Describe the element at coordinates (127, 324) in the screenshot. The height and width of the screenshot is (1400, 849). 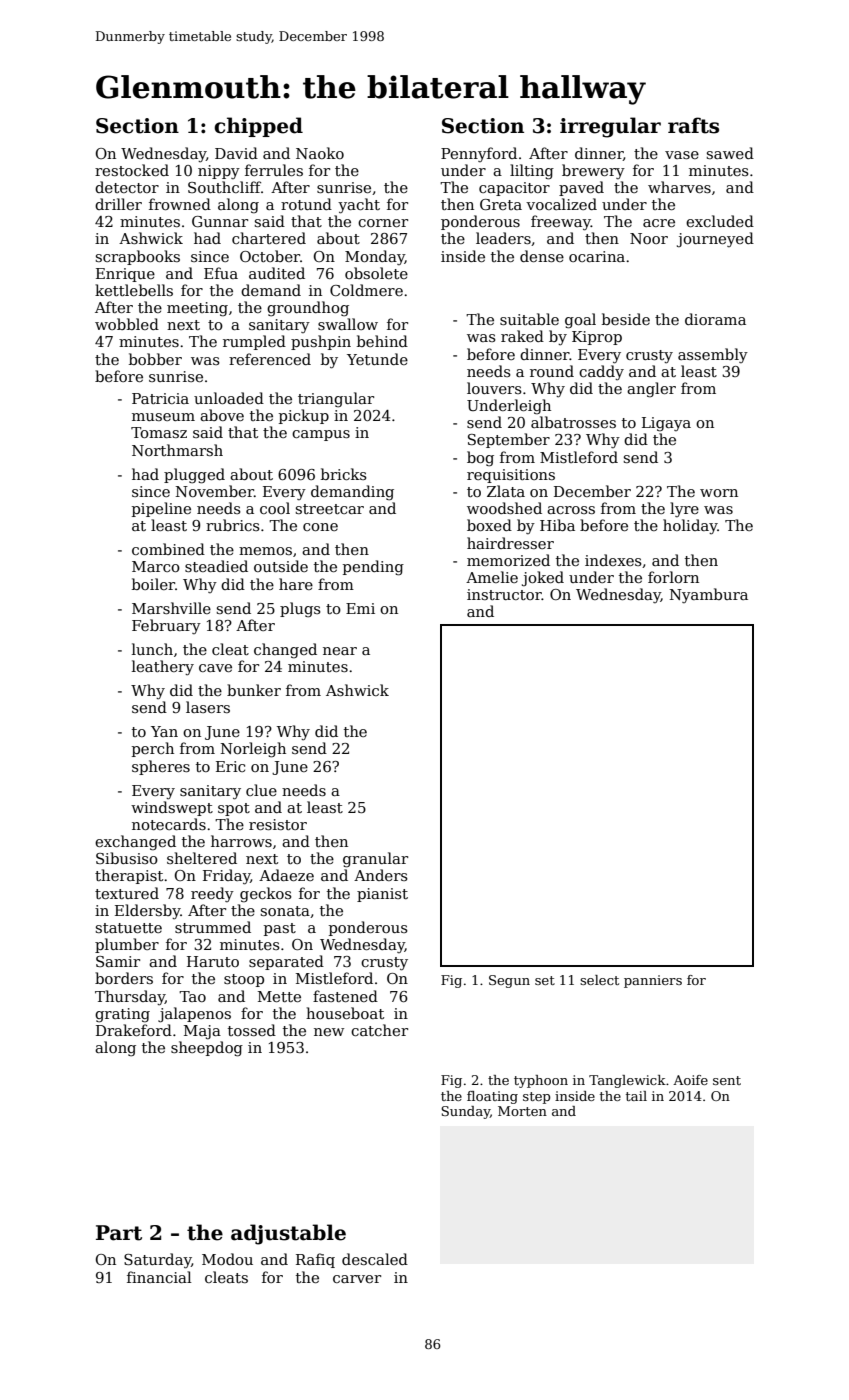
I see `wobbled` at that location.
